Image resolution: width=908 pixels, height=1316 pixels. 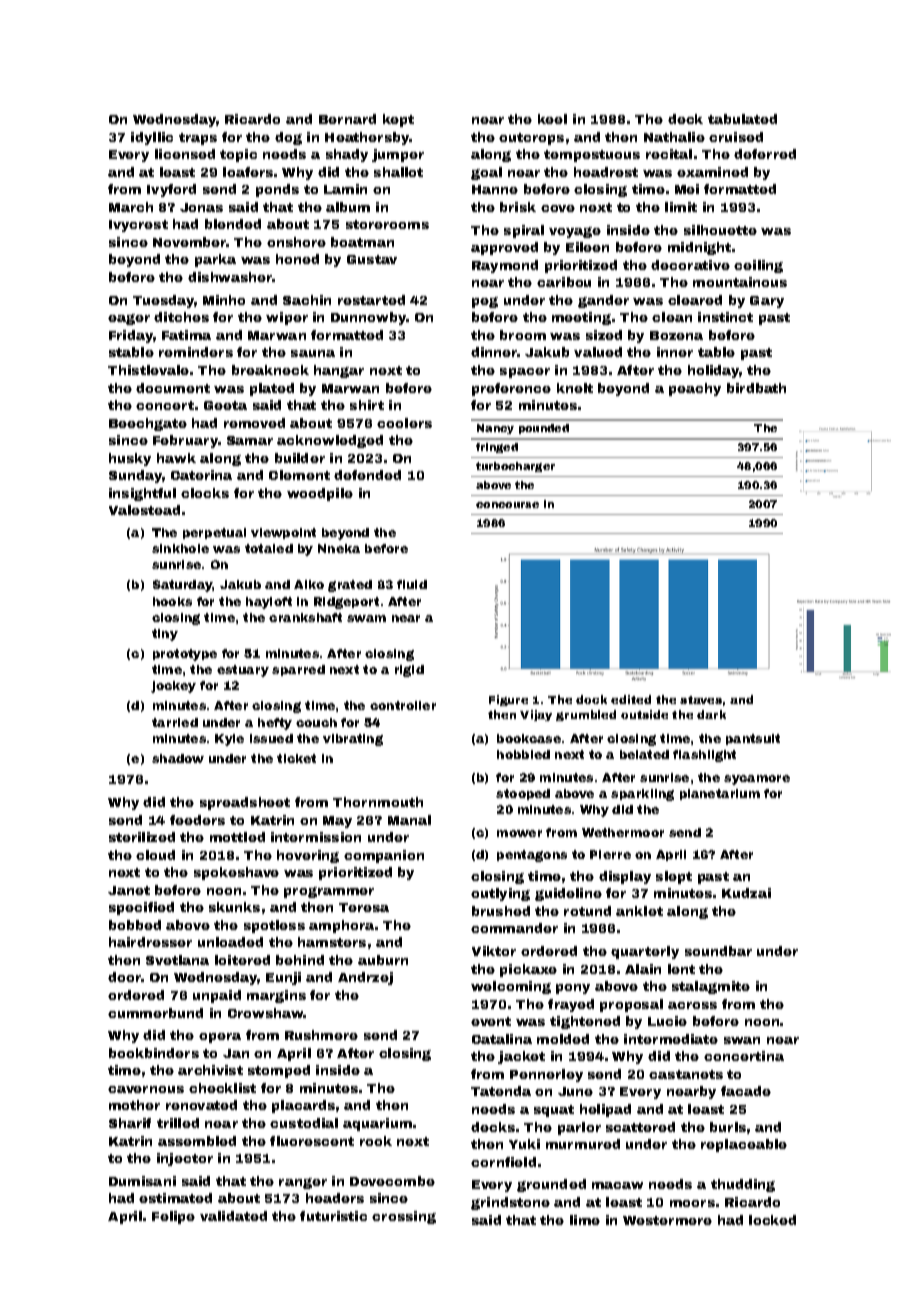 What do you see at coordinates (384, 856) in the screenshot?
I see `companion` at bounding box center [384, 856].
